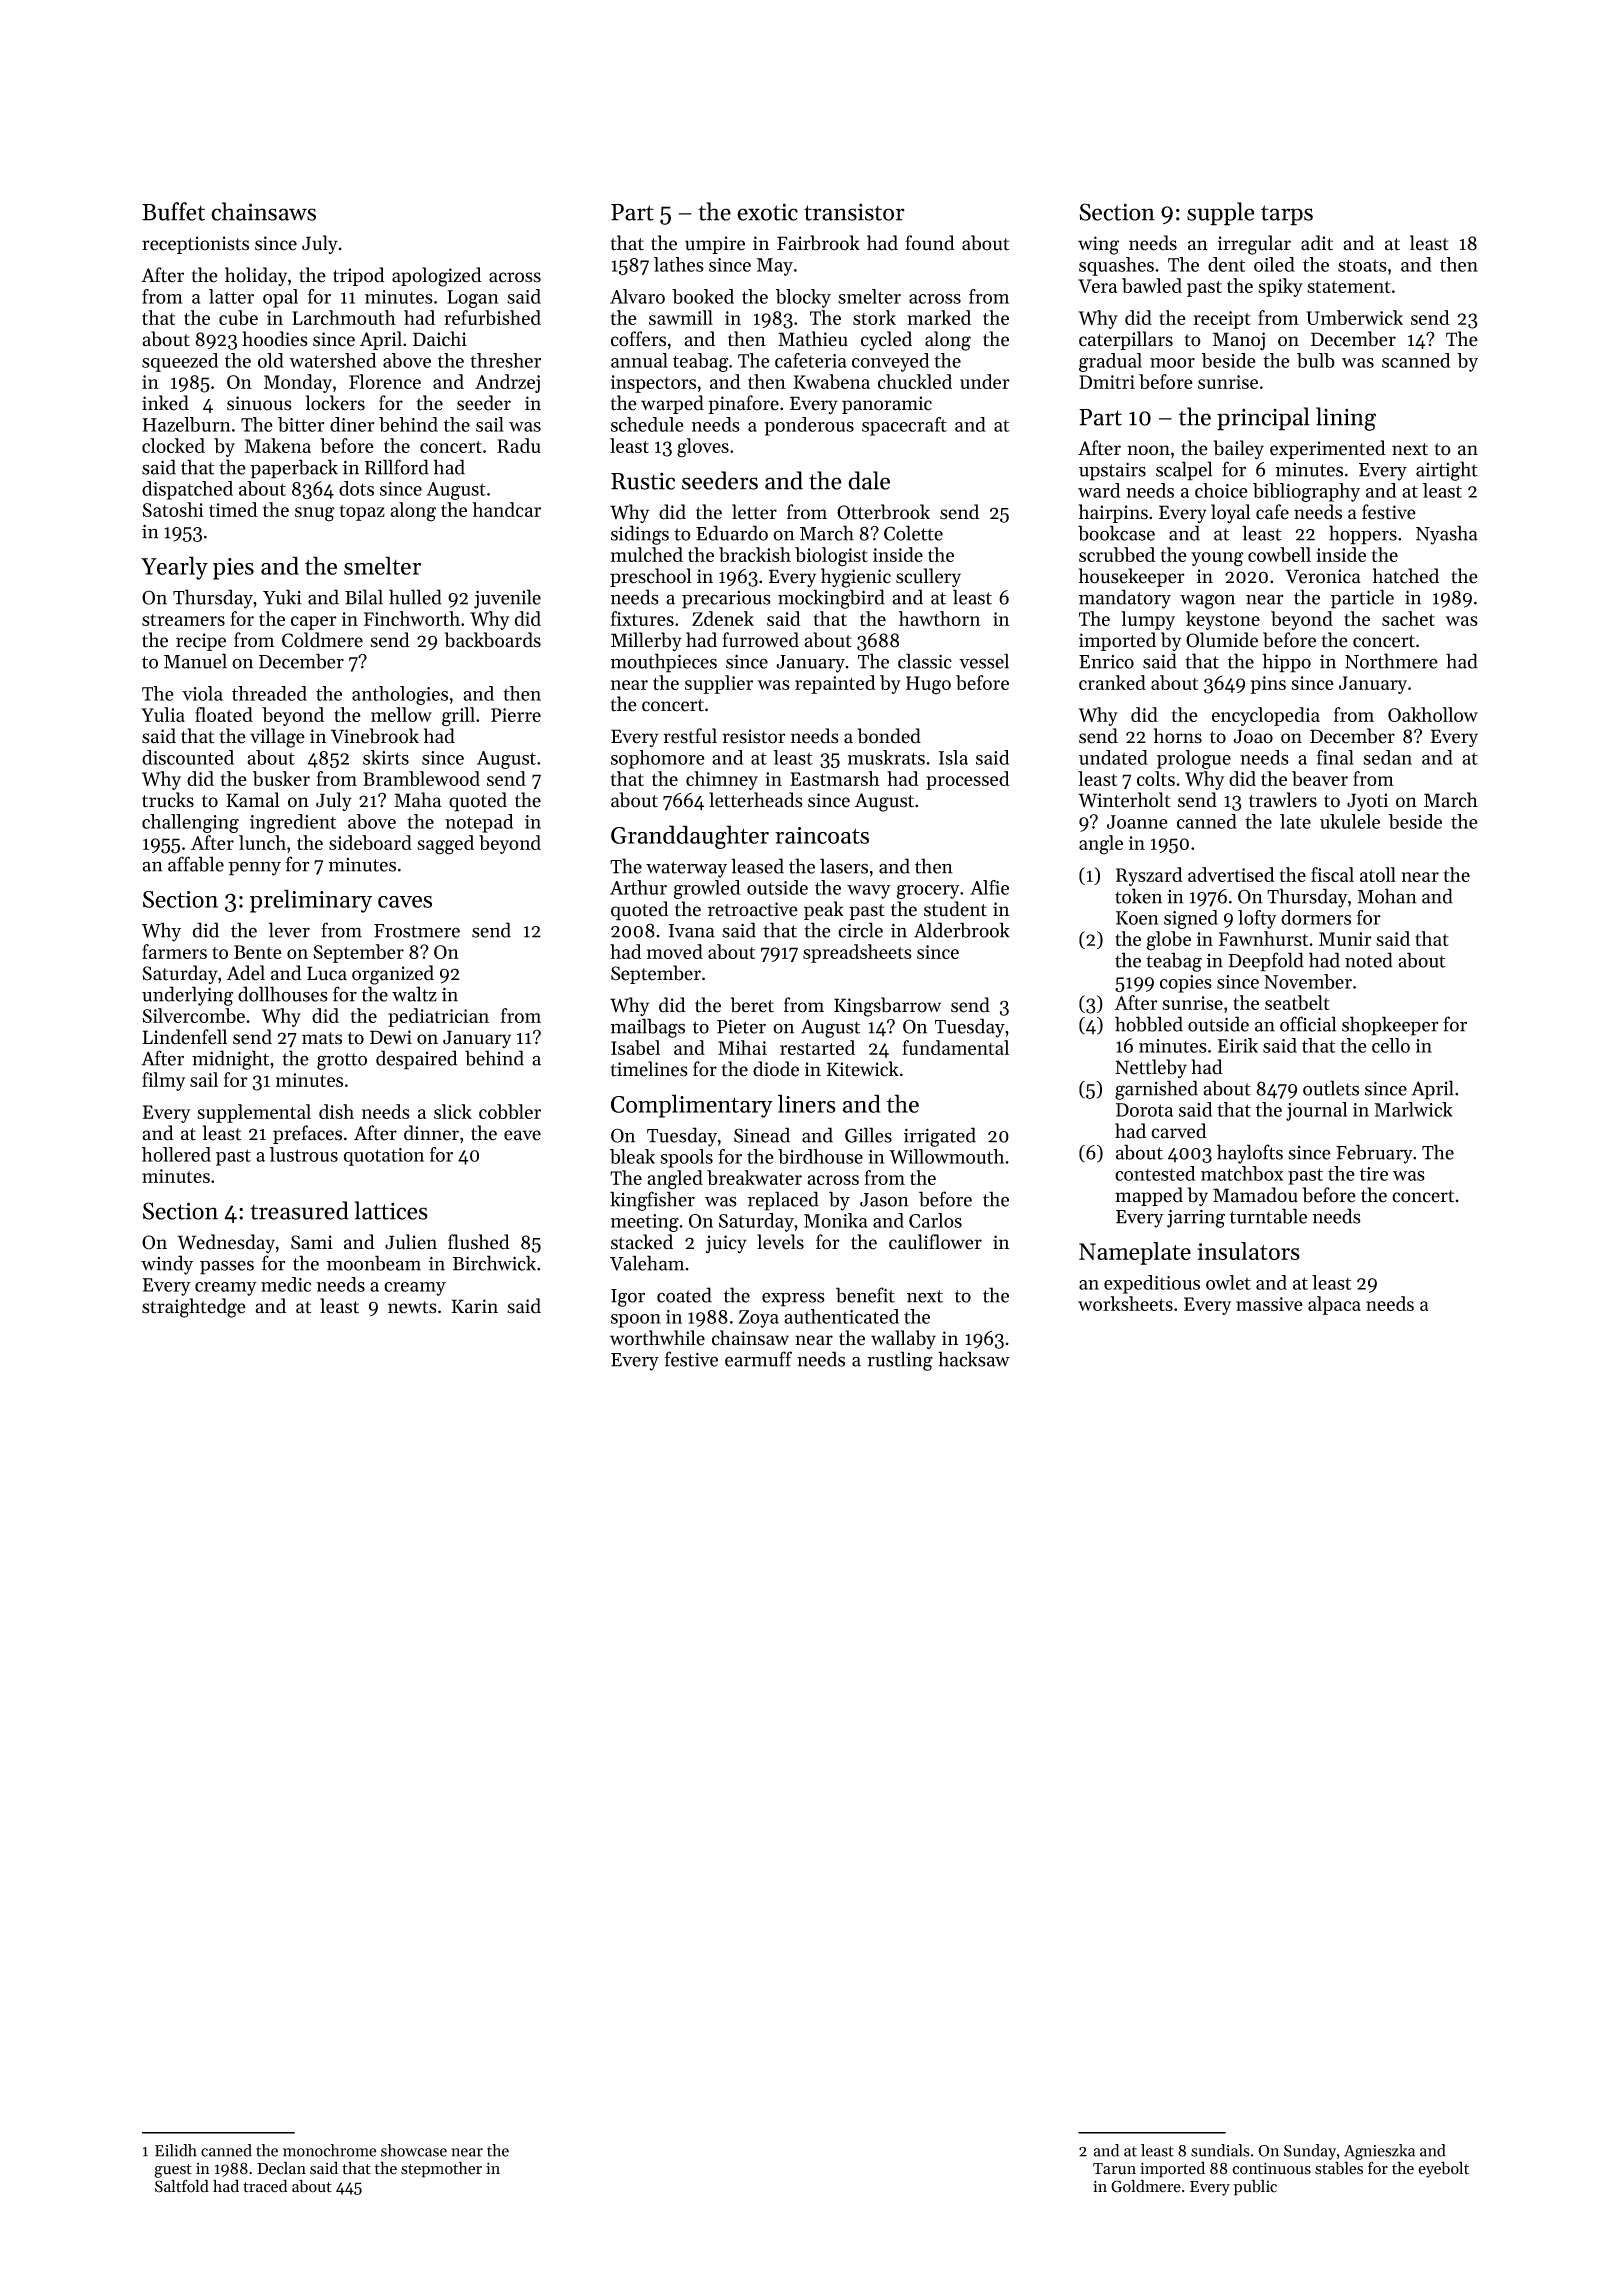  I want to click on express, so click(793, 1299).
